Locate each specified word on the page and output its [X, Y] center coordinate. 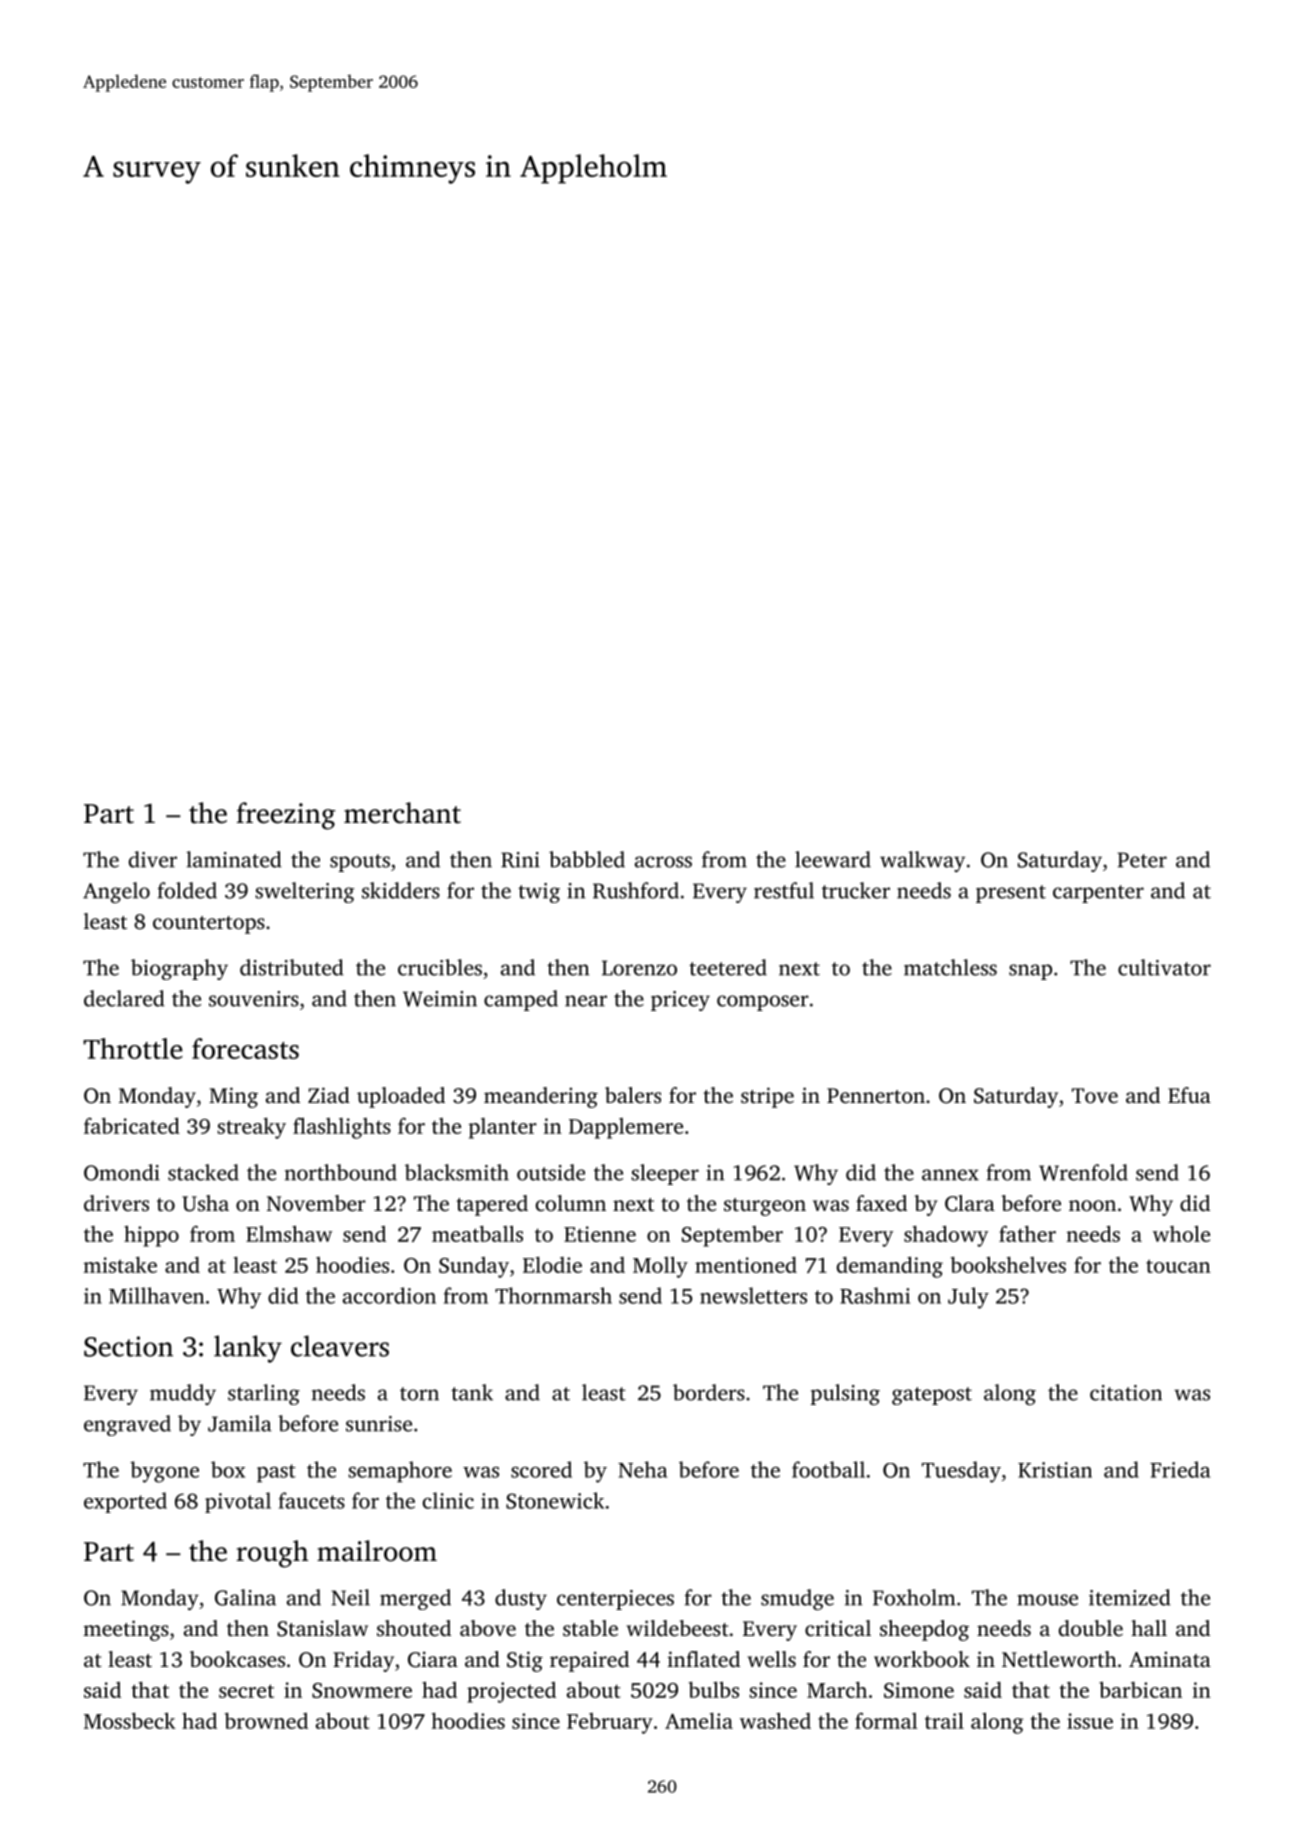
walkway [922, 861]
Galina [245, 1597]
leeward [833, 859]
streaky [251, 1128]
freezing [286, 816]
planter [503, 1128]
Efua [1189, 1095]
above [488, 1628]
